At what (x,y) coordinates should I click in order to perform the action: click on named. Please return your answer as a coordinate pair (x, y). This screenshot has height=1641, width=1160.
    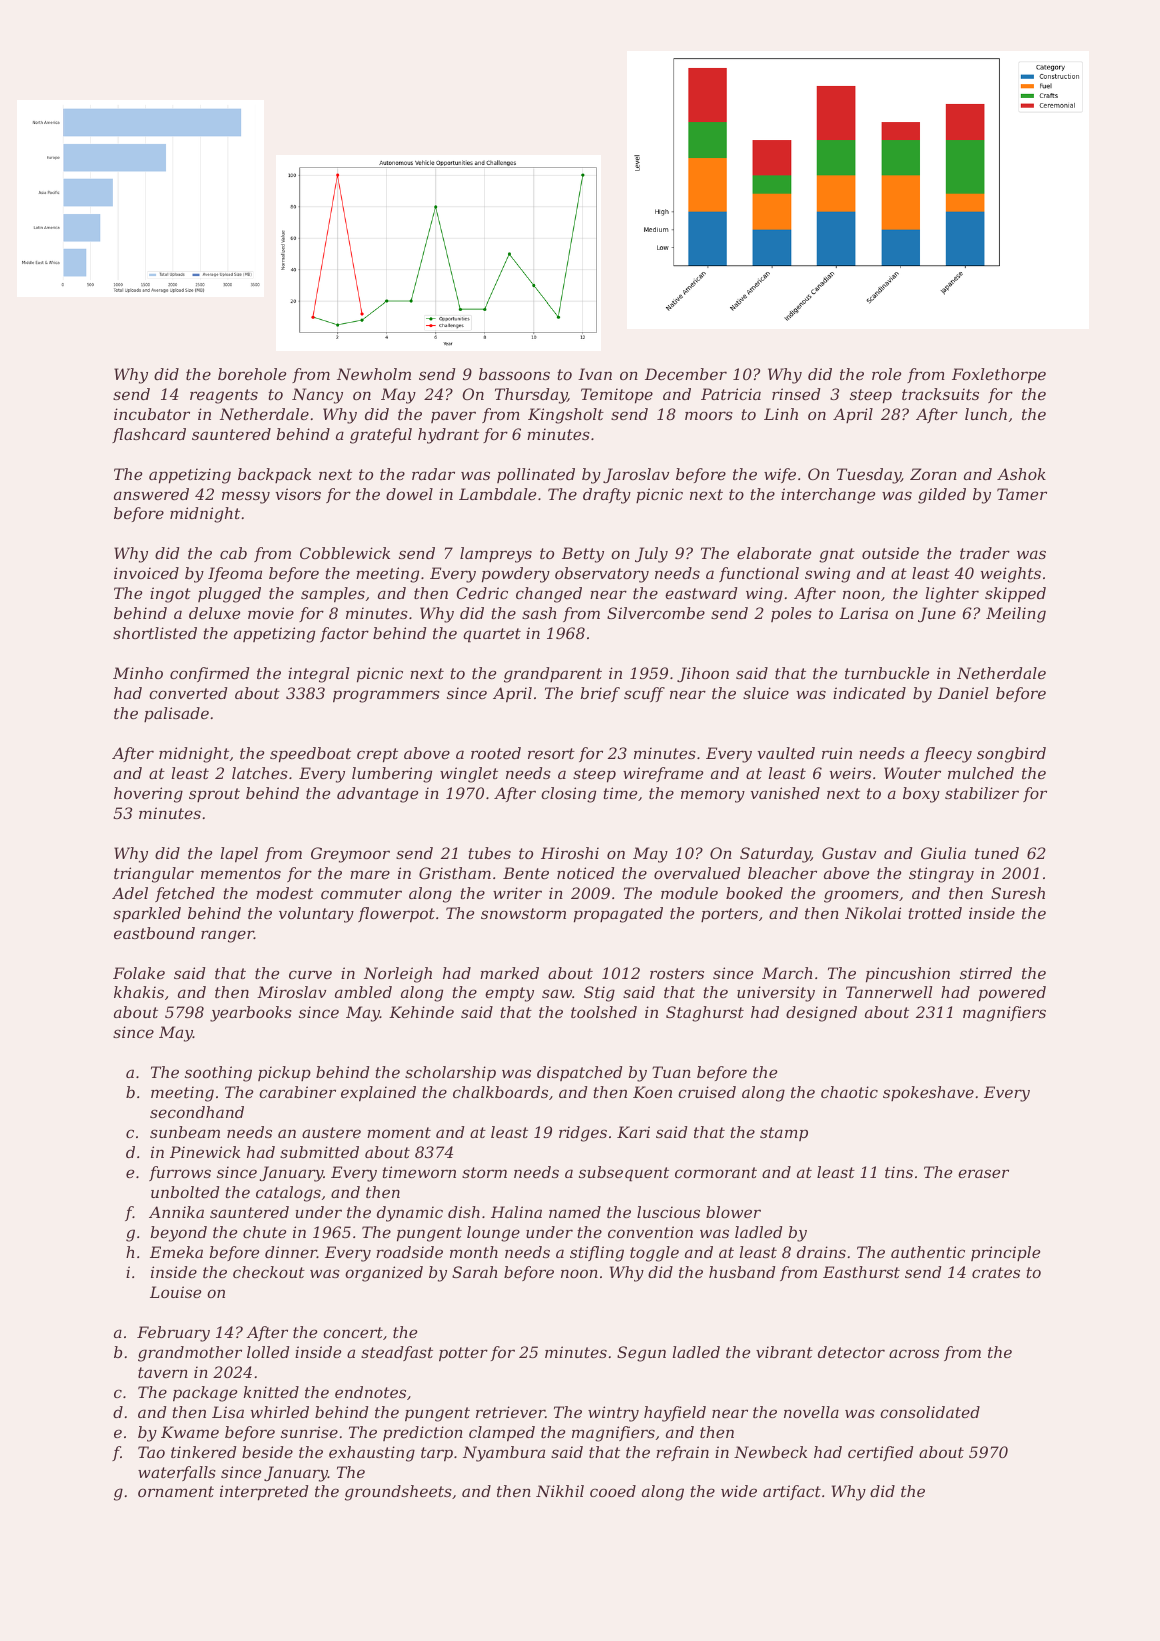
    Looking at the image, I should click on (575, 1212).
